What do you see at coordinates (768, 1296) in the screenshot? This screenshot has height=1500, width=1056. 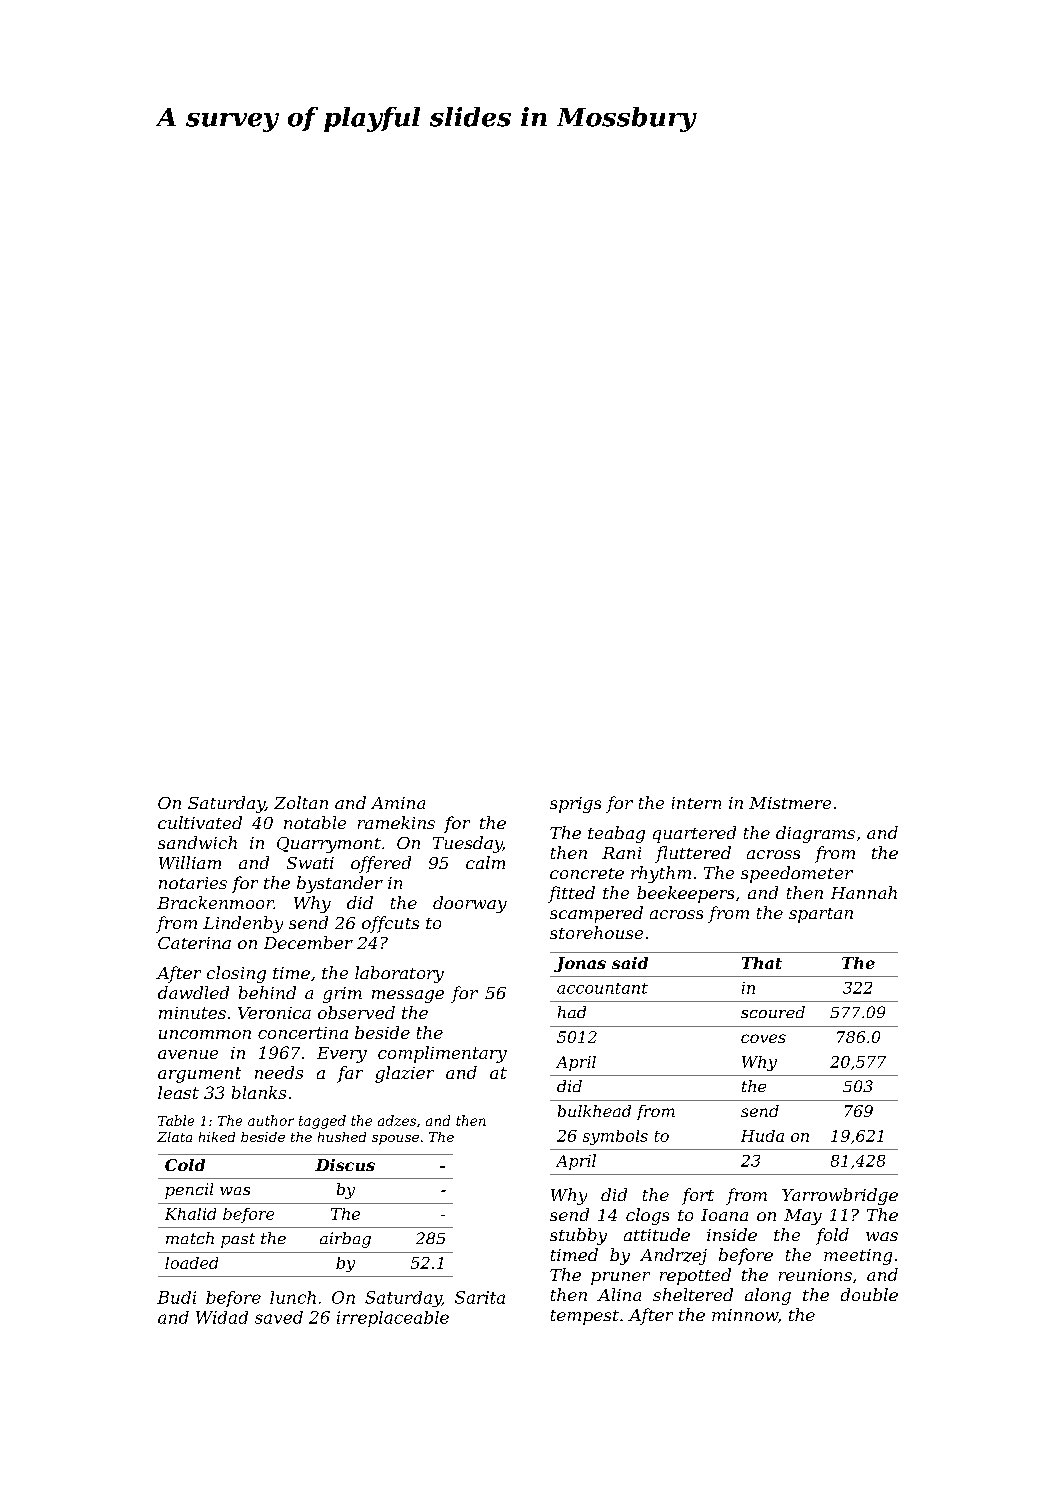 I see `along` at bounding box center [768, 1296].
